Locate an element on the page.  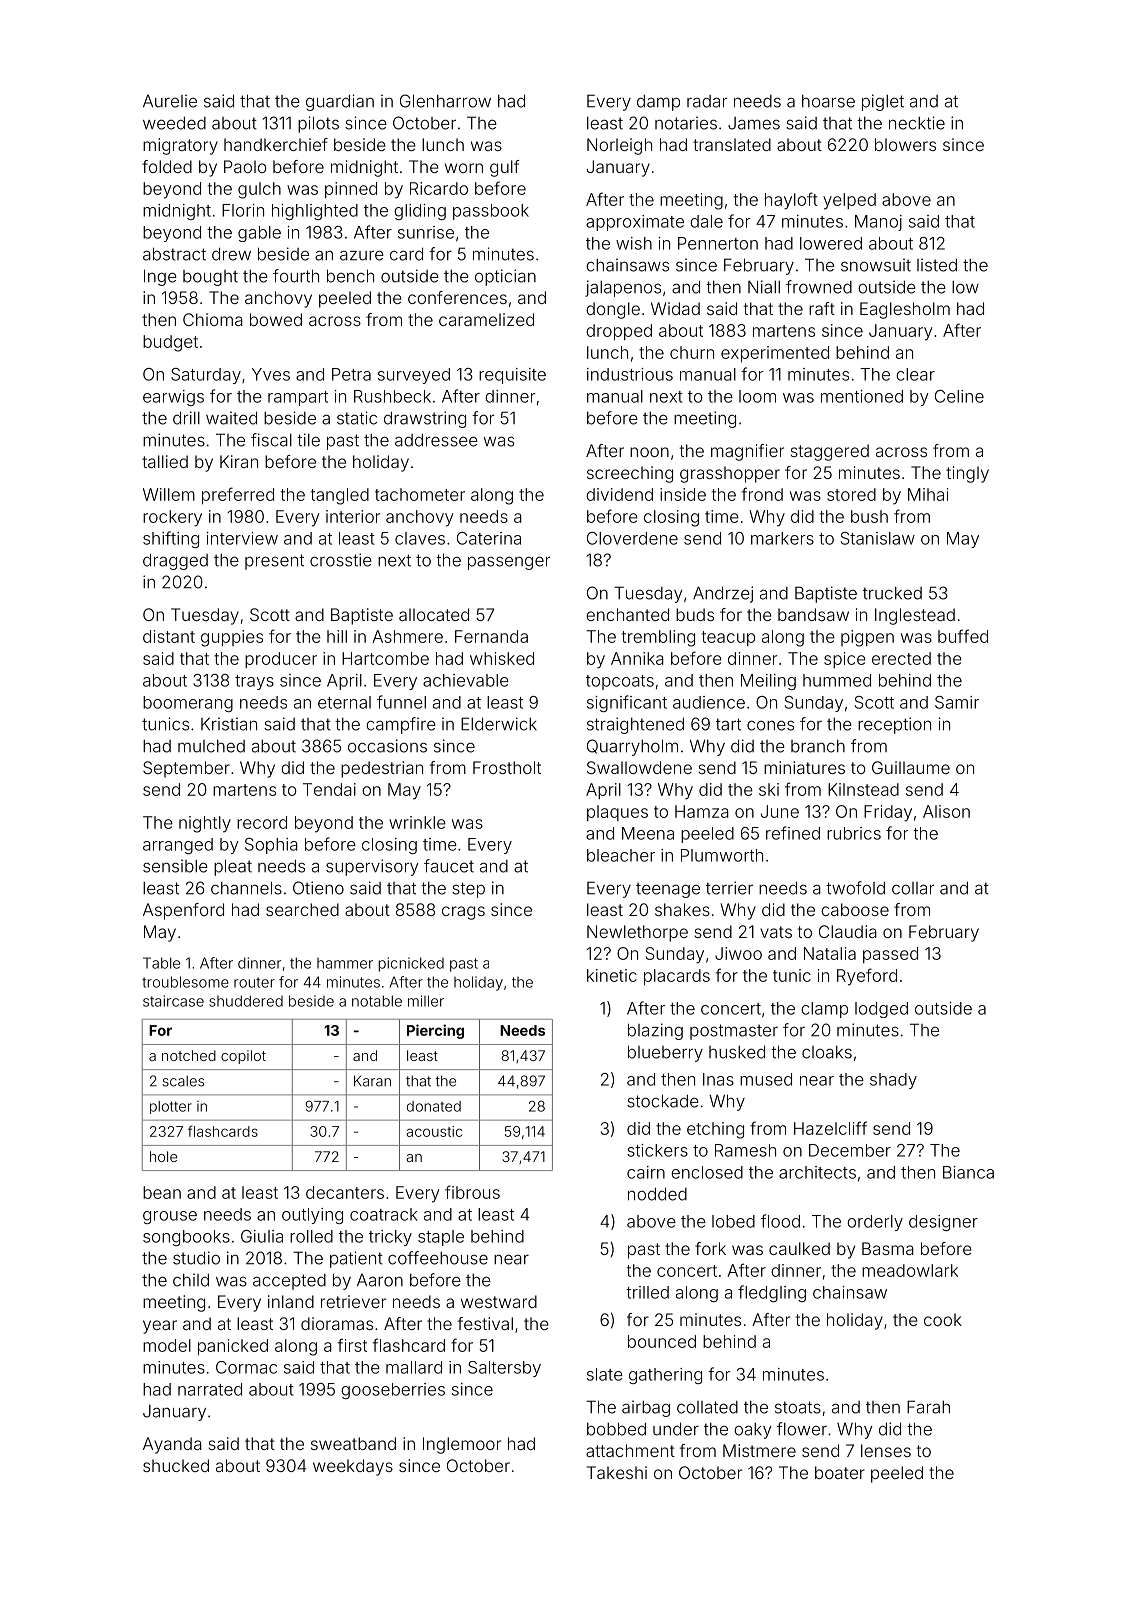
Widad is located at coordinates (675, 308).
